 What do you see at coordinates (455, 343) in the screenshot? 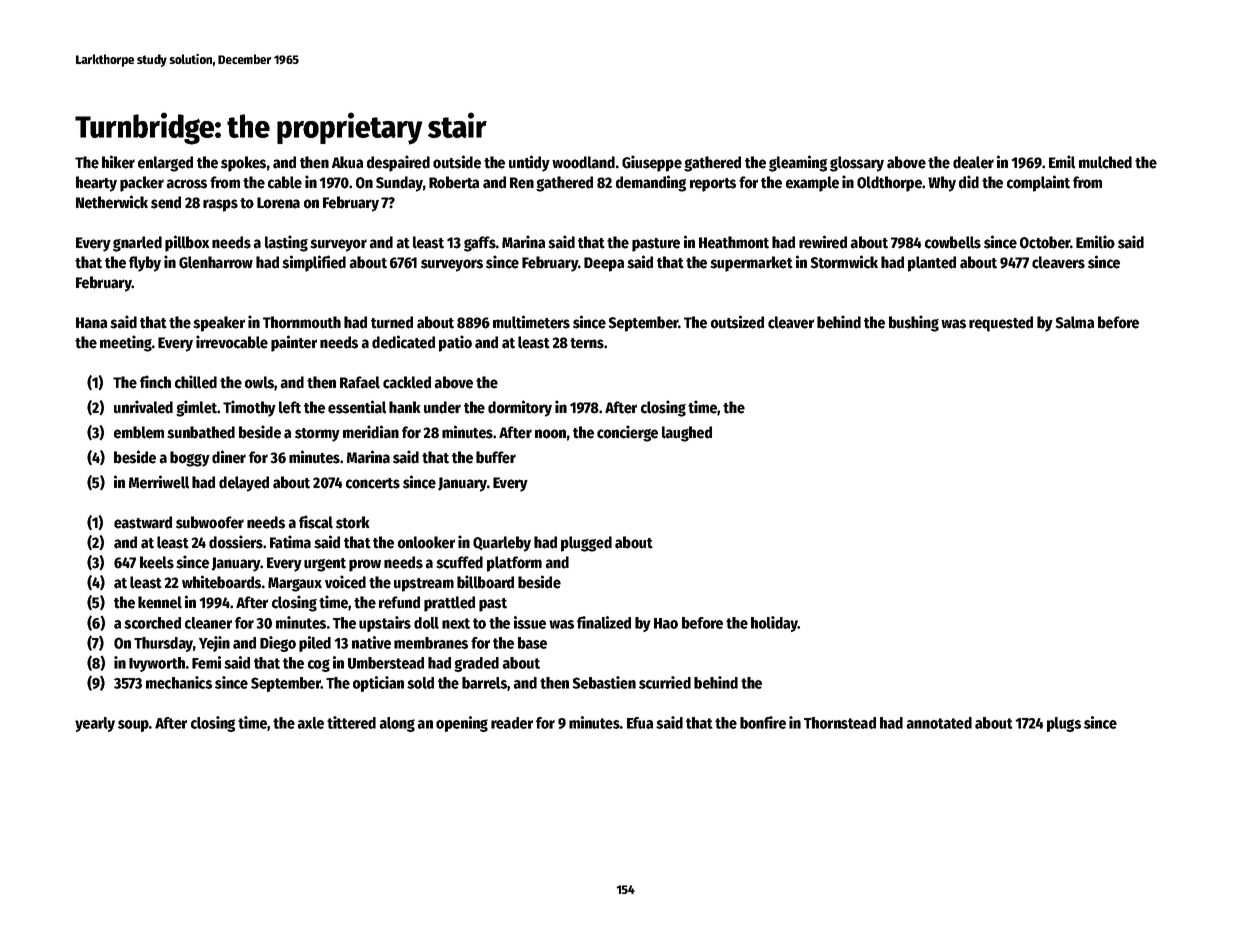
I see `patio` at bounding box center [455, 343].
